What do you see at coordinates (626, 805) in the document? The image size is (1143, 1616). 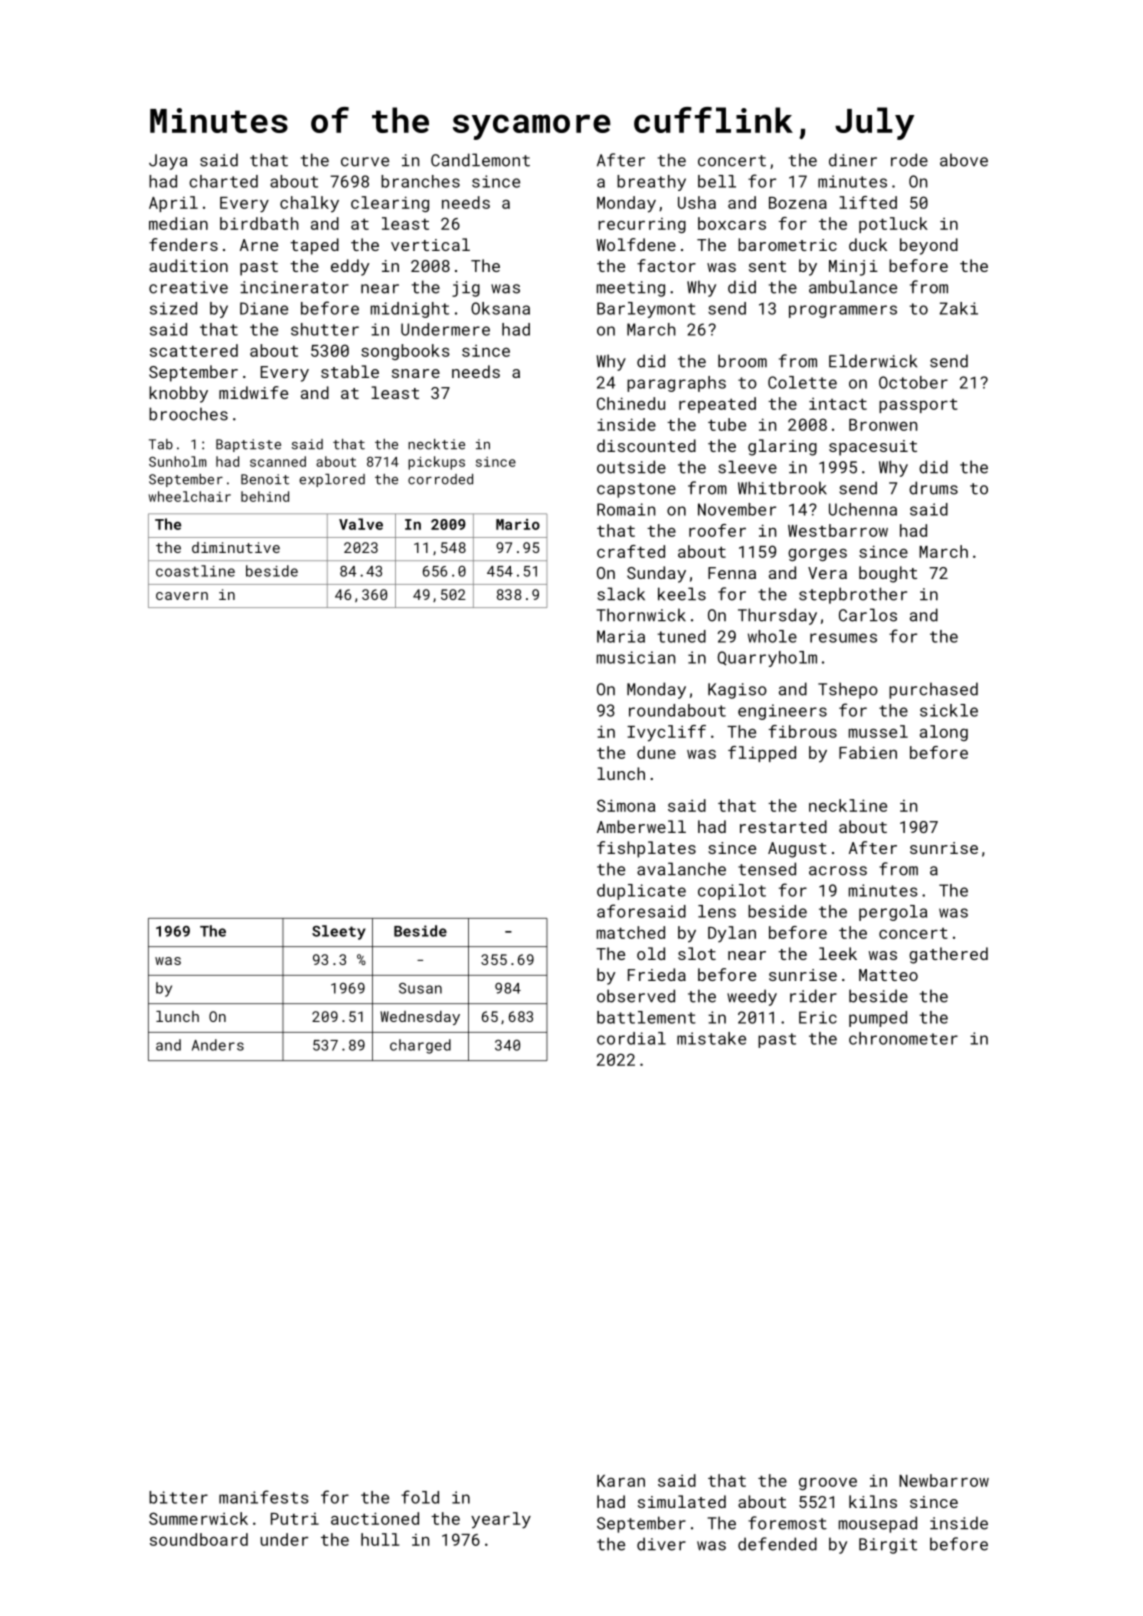 I see `Simona` at bounding box center [626, 805].
